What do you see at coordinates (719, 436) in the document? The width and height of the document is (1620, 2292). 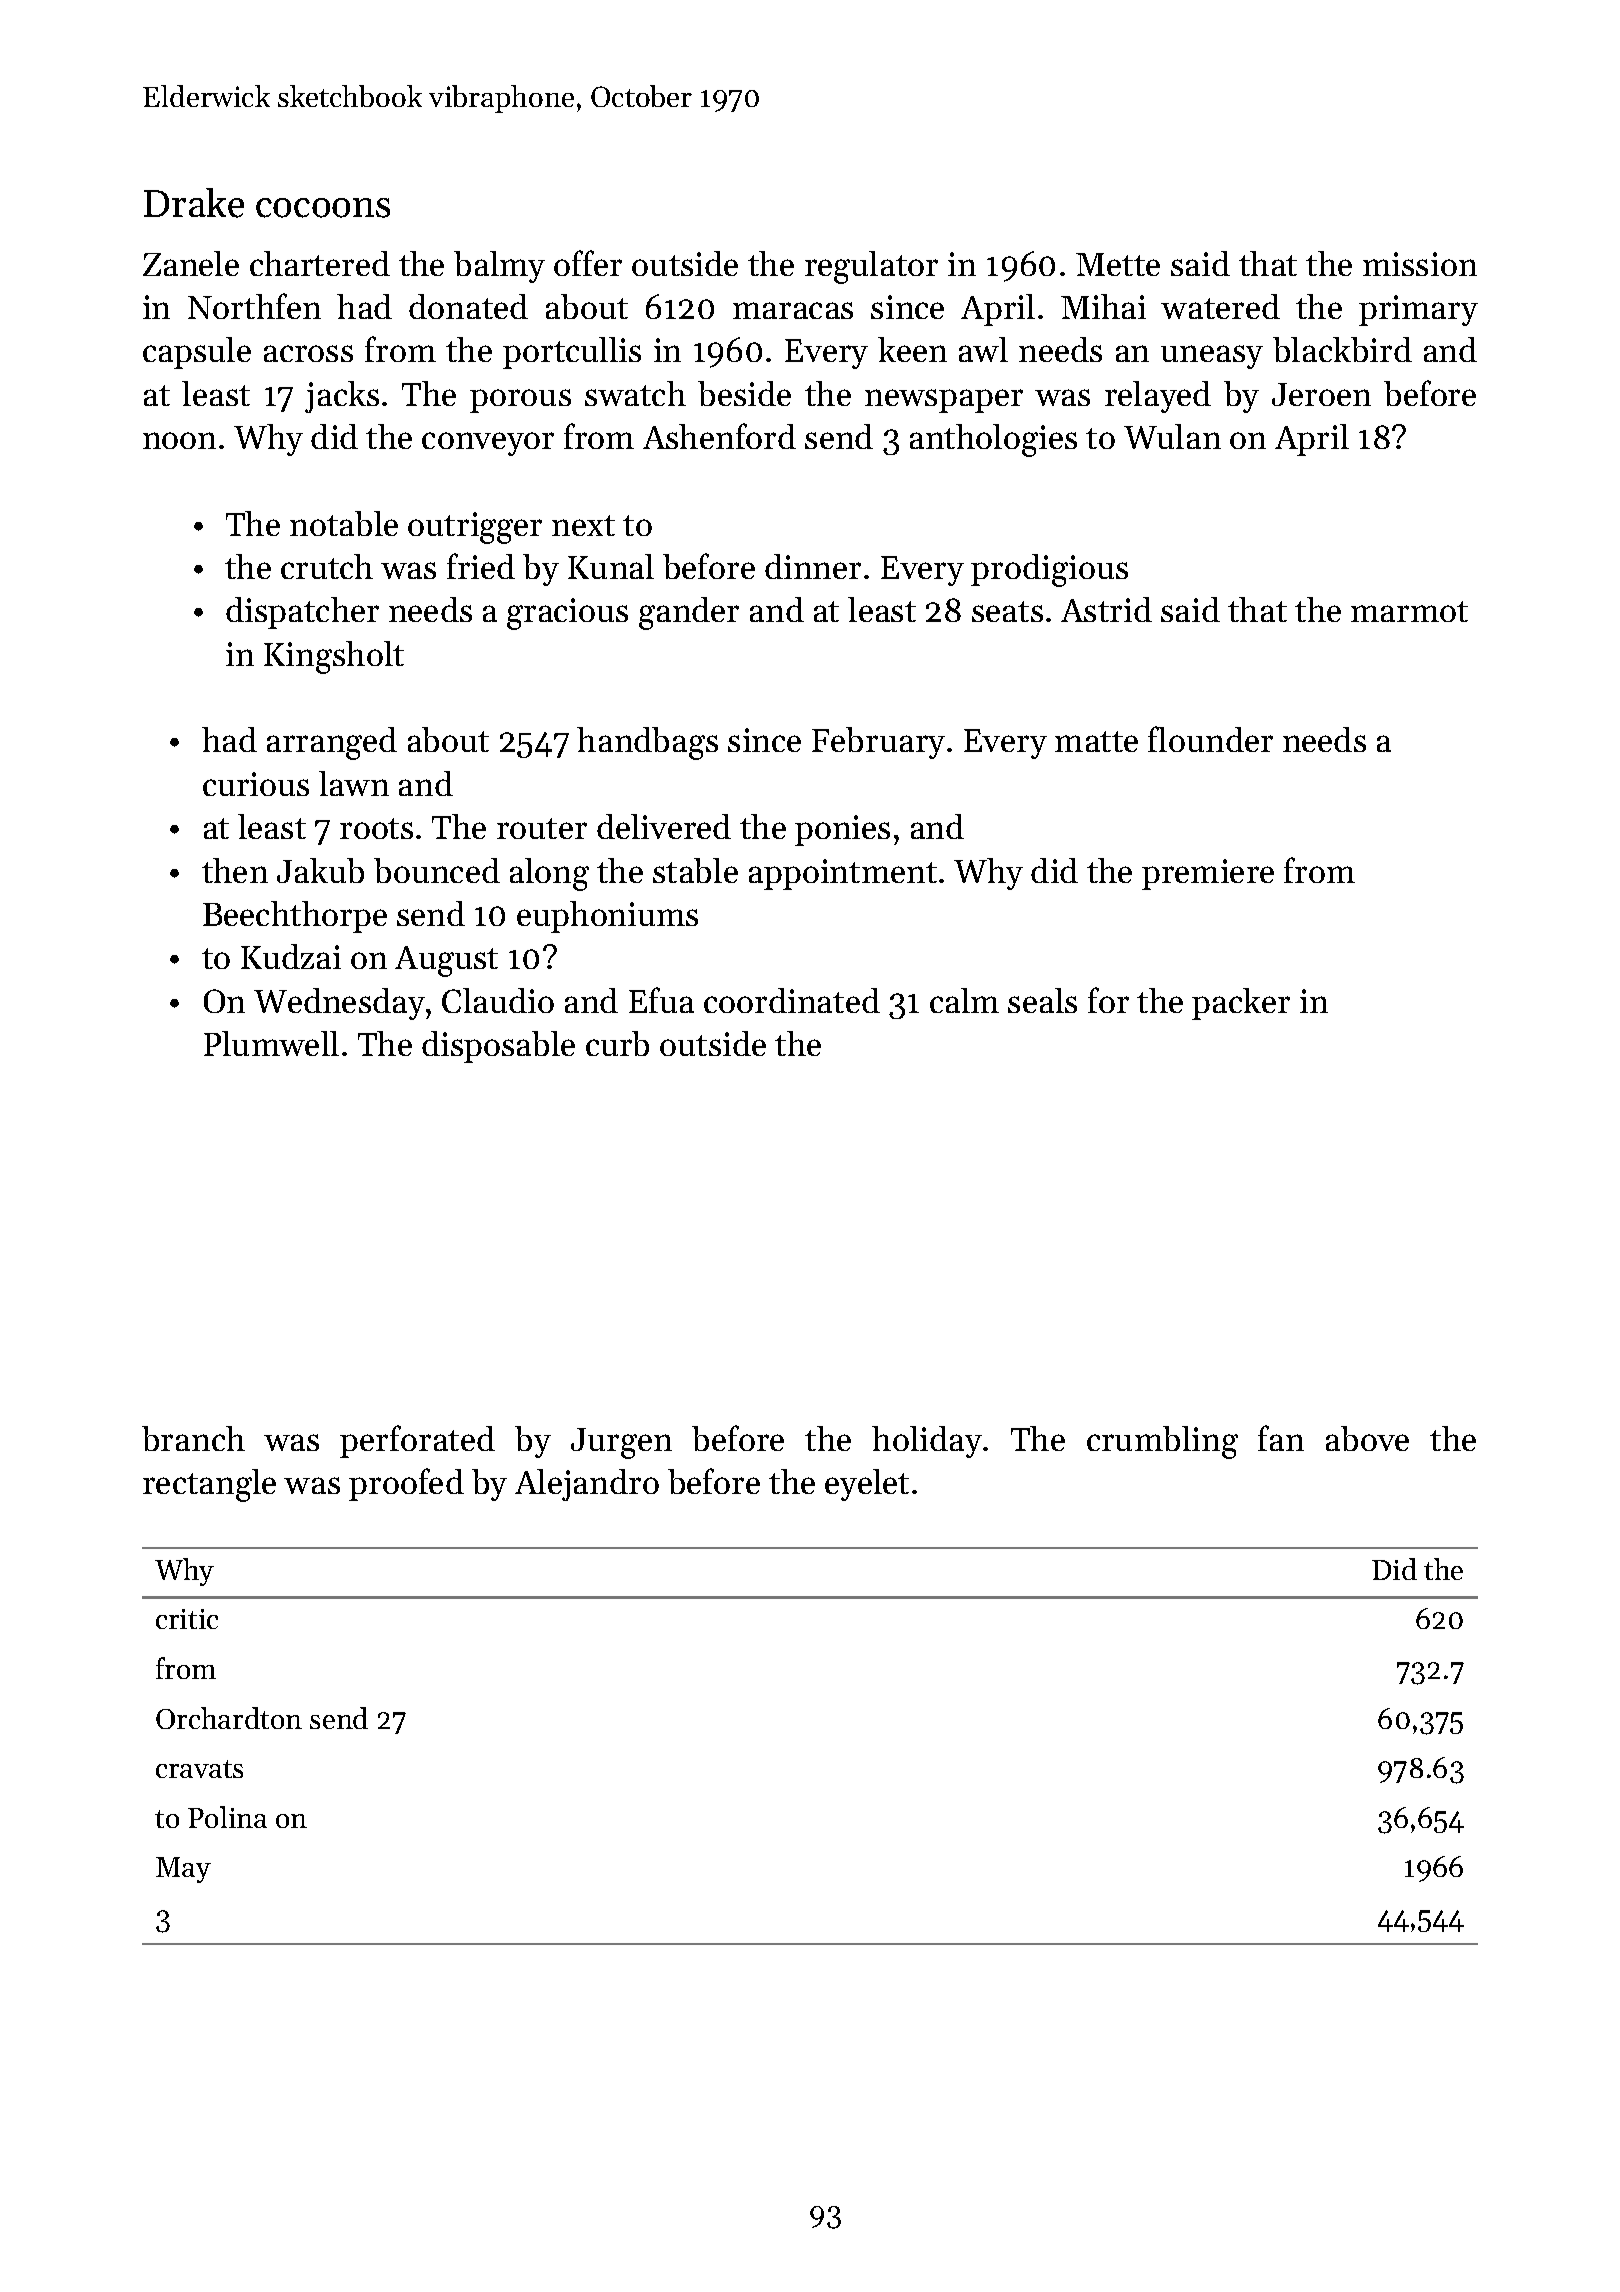 I see `Ashenford` at bounding box center [719, 436].
